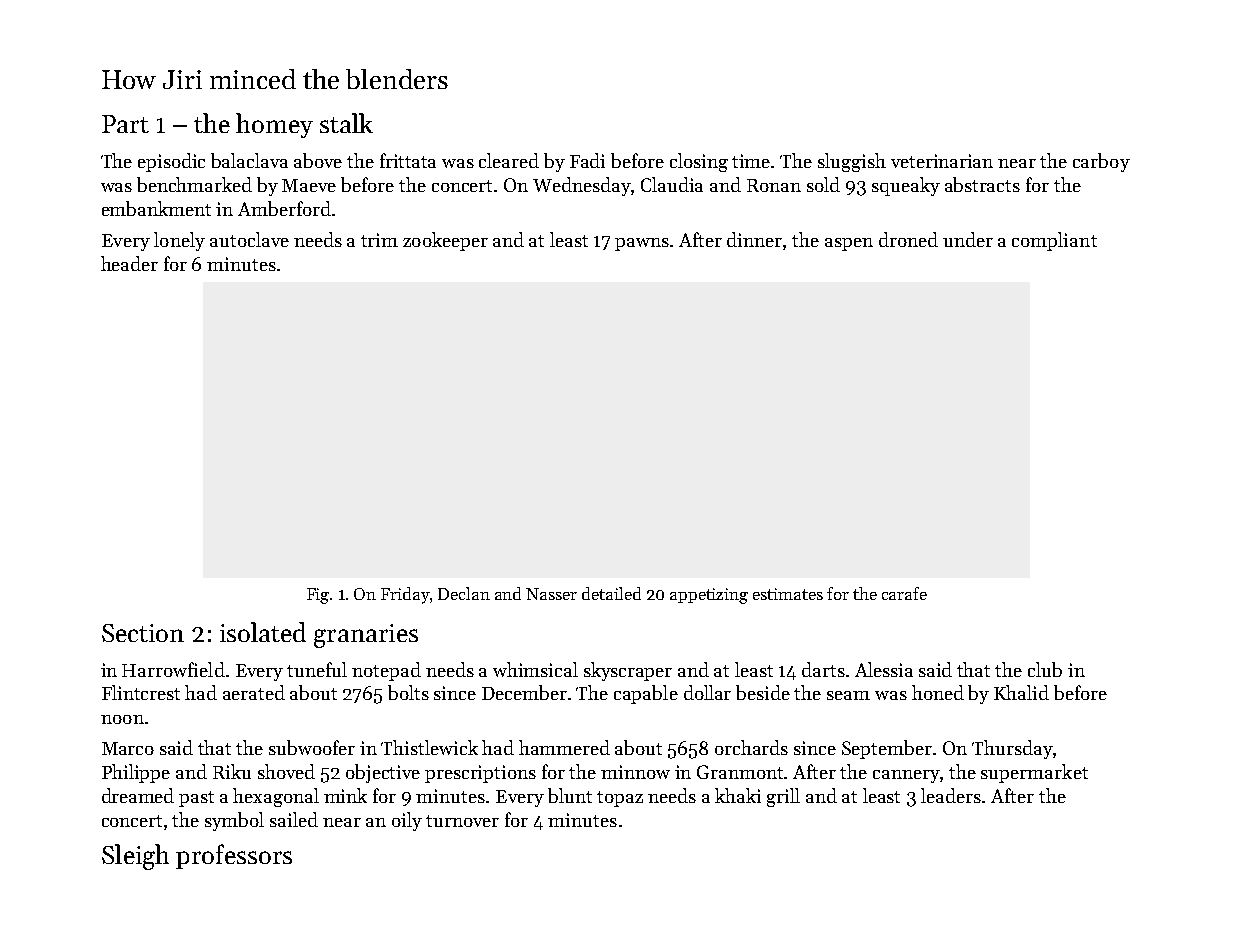 The width and height of the screenshot is (1233, 952). What do you see at coordinates (611, 593) in the screenshot?
I see `detailed` at bounding box center [611, 593].
